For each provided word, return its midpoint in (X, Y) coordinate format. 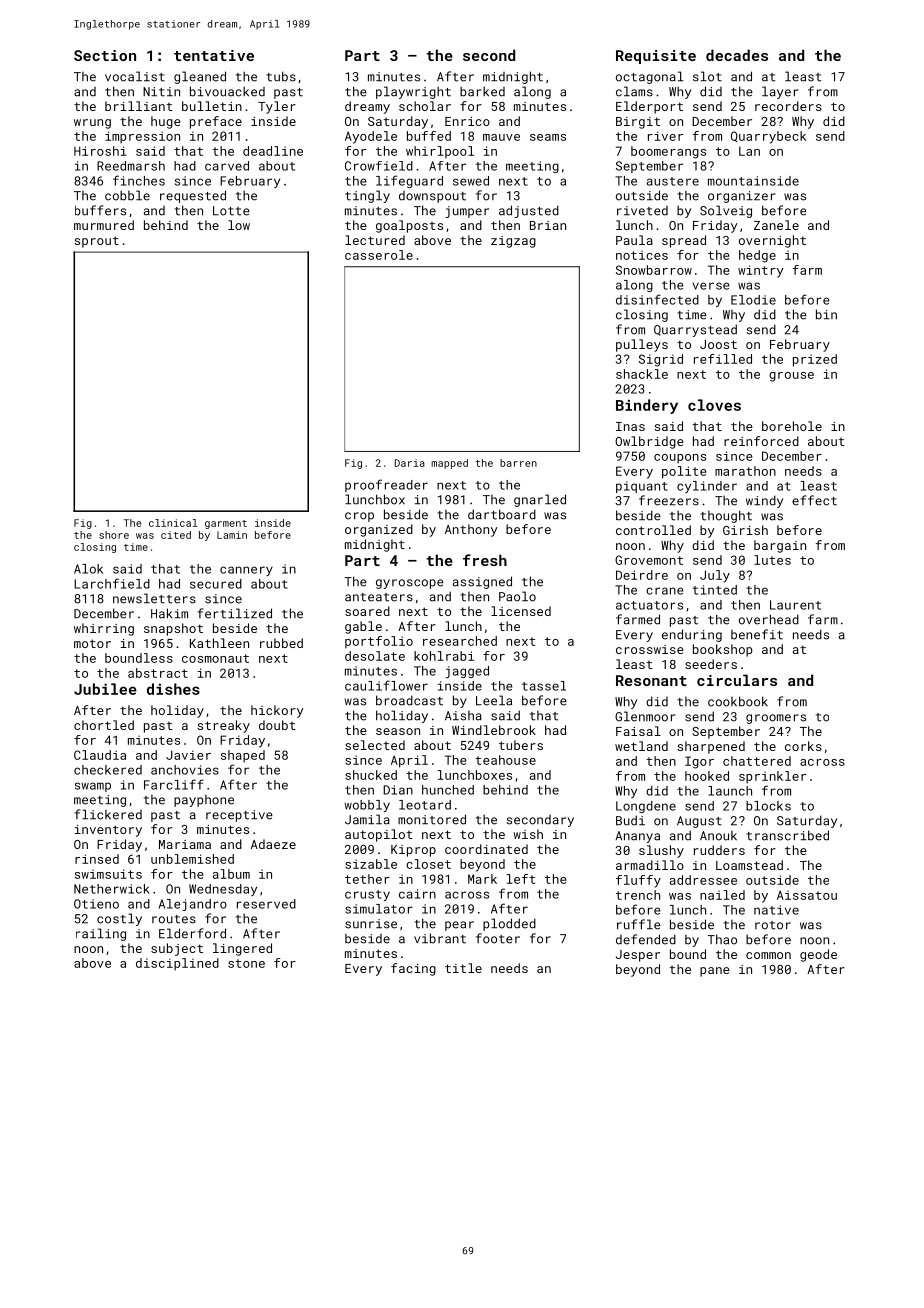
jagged (467, 672)
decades (737, 55)
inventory (108, 831)
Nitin (161, 92)
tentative (214, 55)
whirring (104, 629)
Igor (699, 762)
